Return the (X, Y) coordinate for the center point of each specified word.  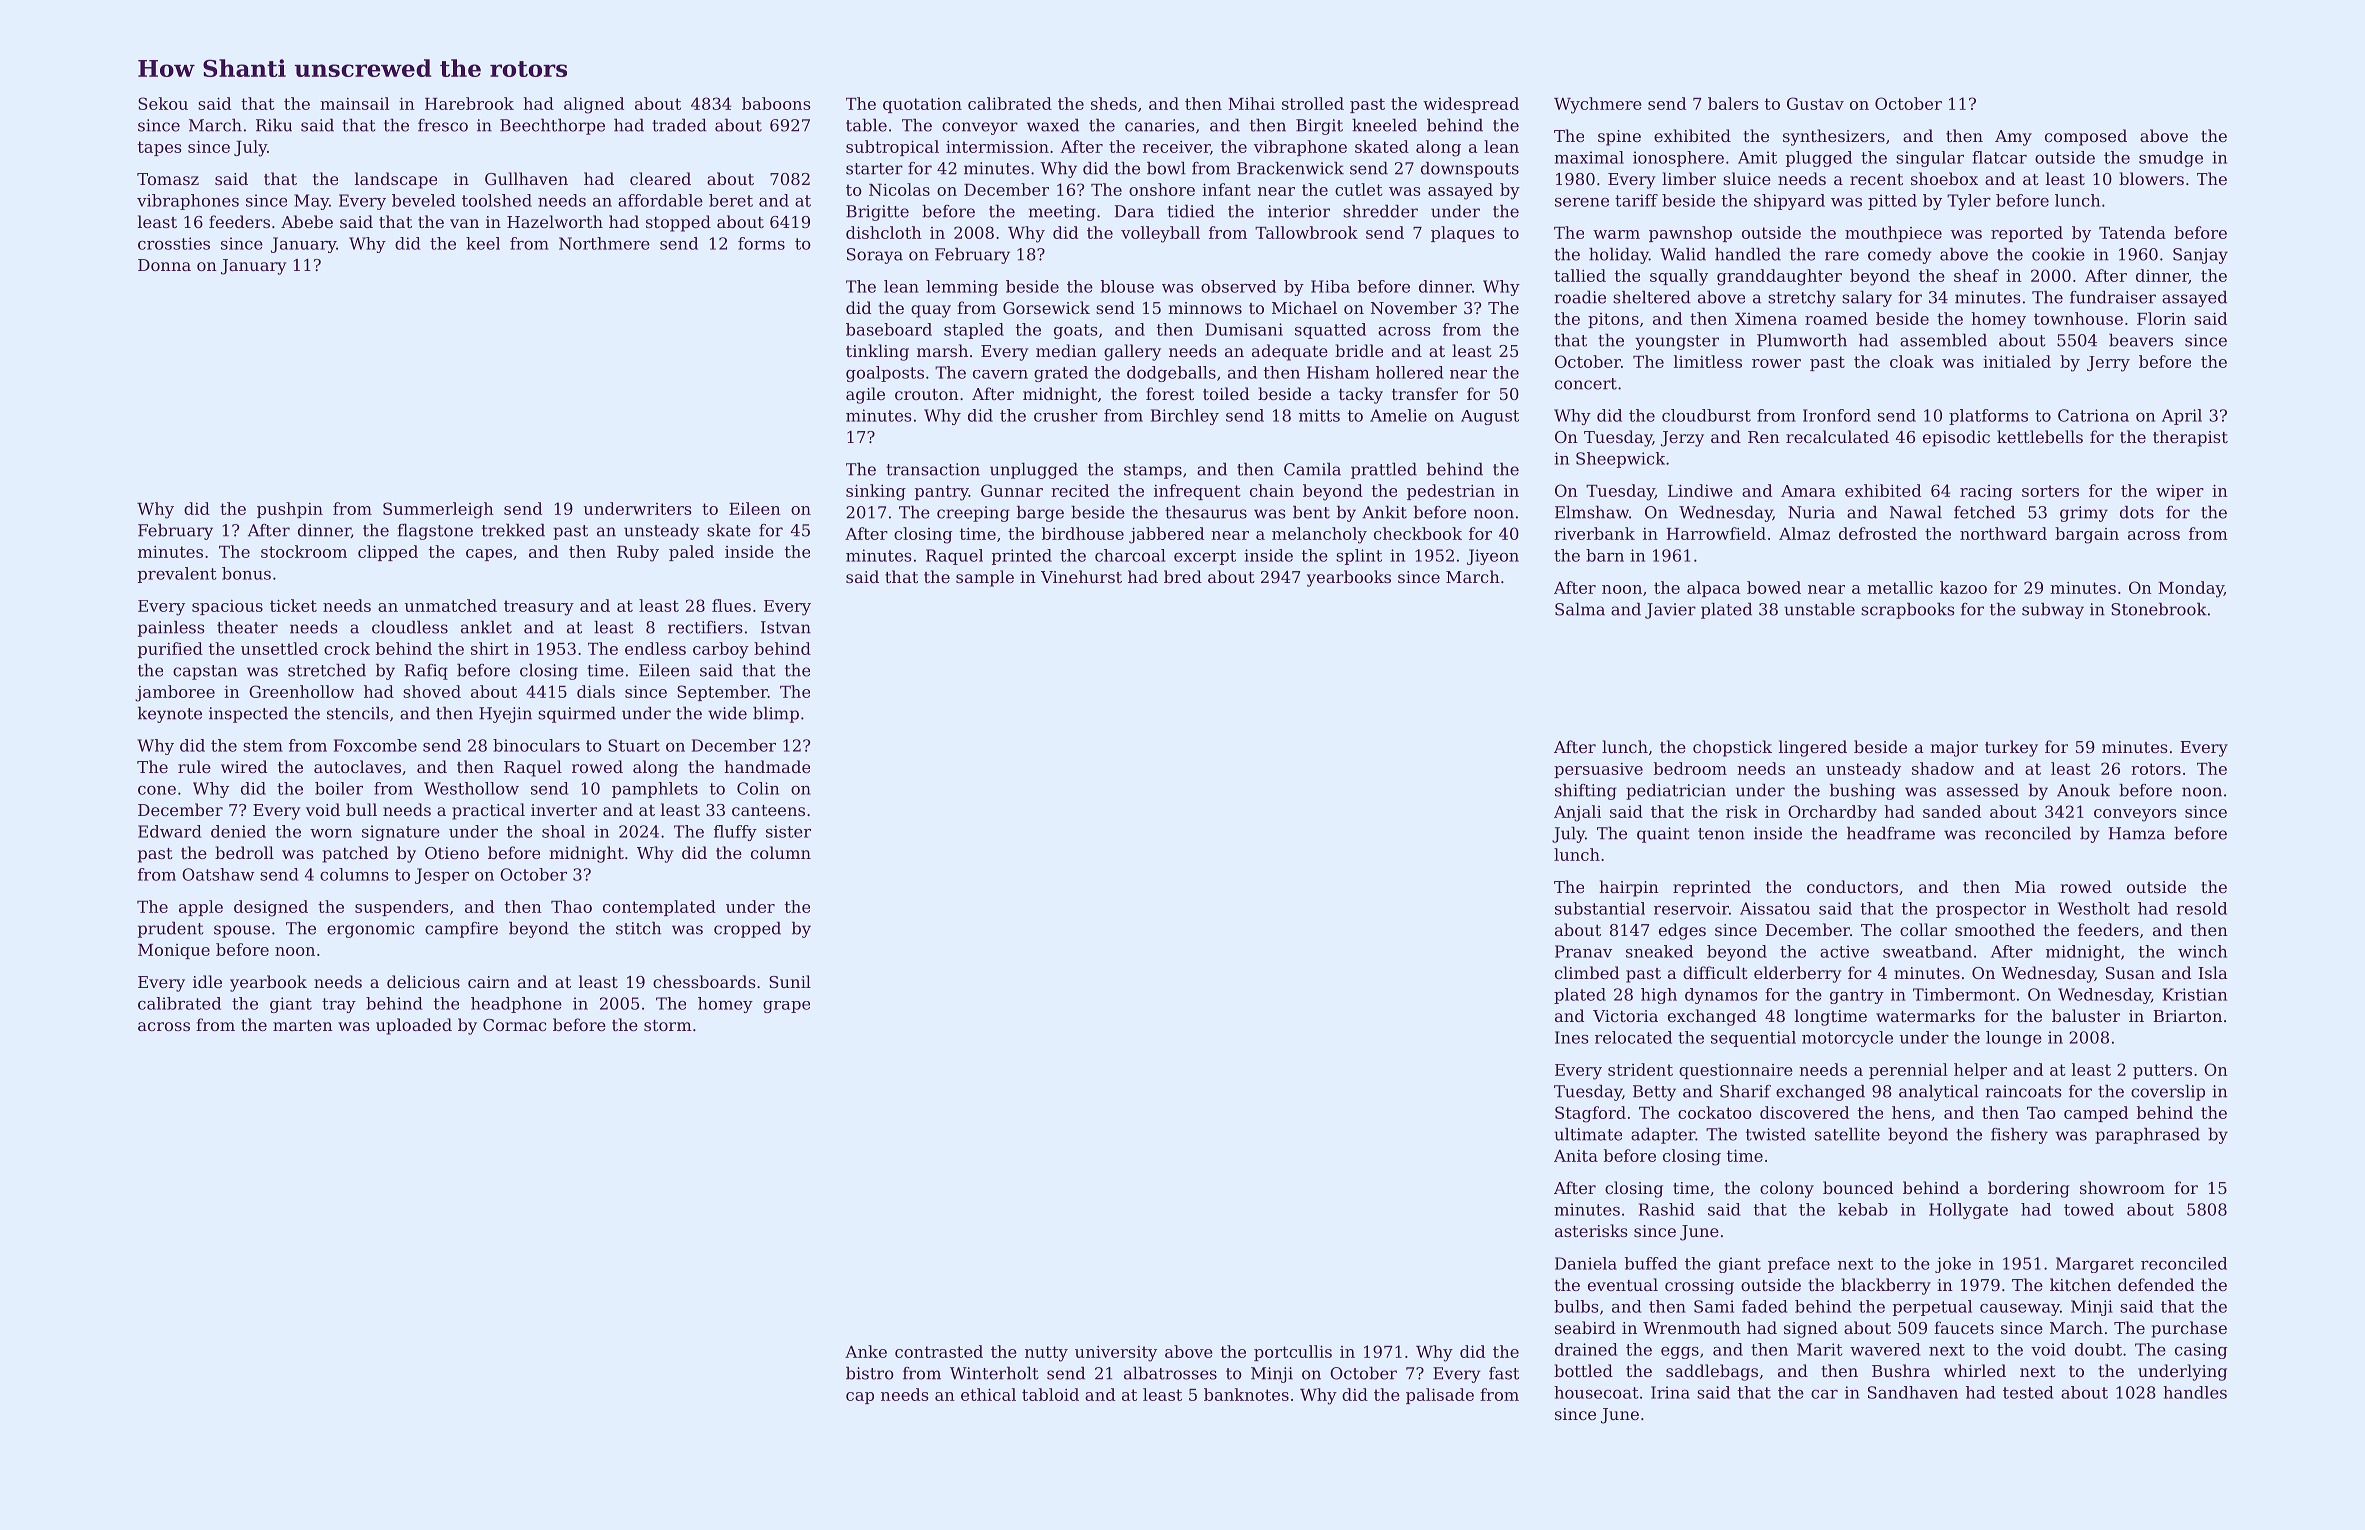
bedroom (1690, 768)
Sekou (163, 103)
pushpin (290, 510)
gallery (1132, 352)
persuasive (1598, 770)
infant (1226, 189)
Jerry (2108, 364)
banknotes (1246, 1394)
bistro (870, 1373)
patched (355, 854)
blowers (2151, 178)
